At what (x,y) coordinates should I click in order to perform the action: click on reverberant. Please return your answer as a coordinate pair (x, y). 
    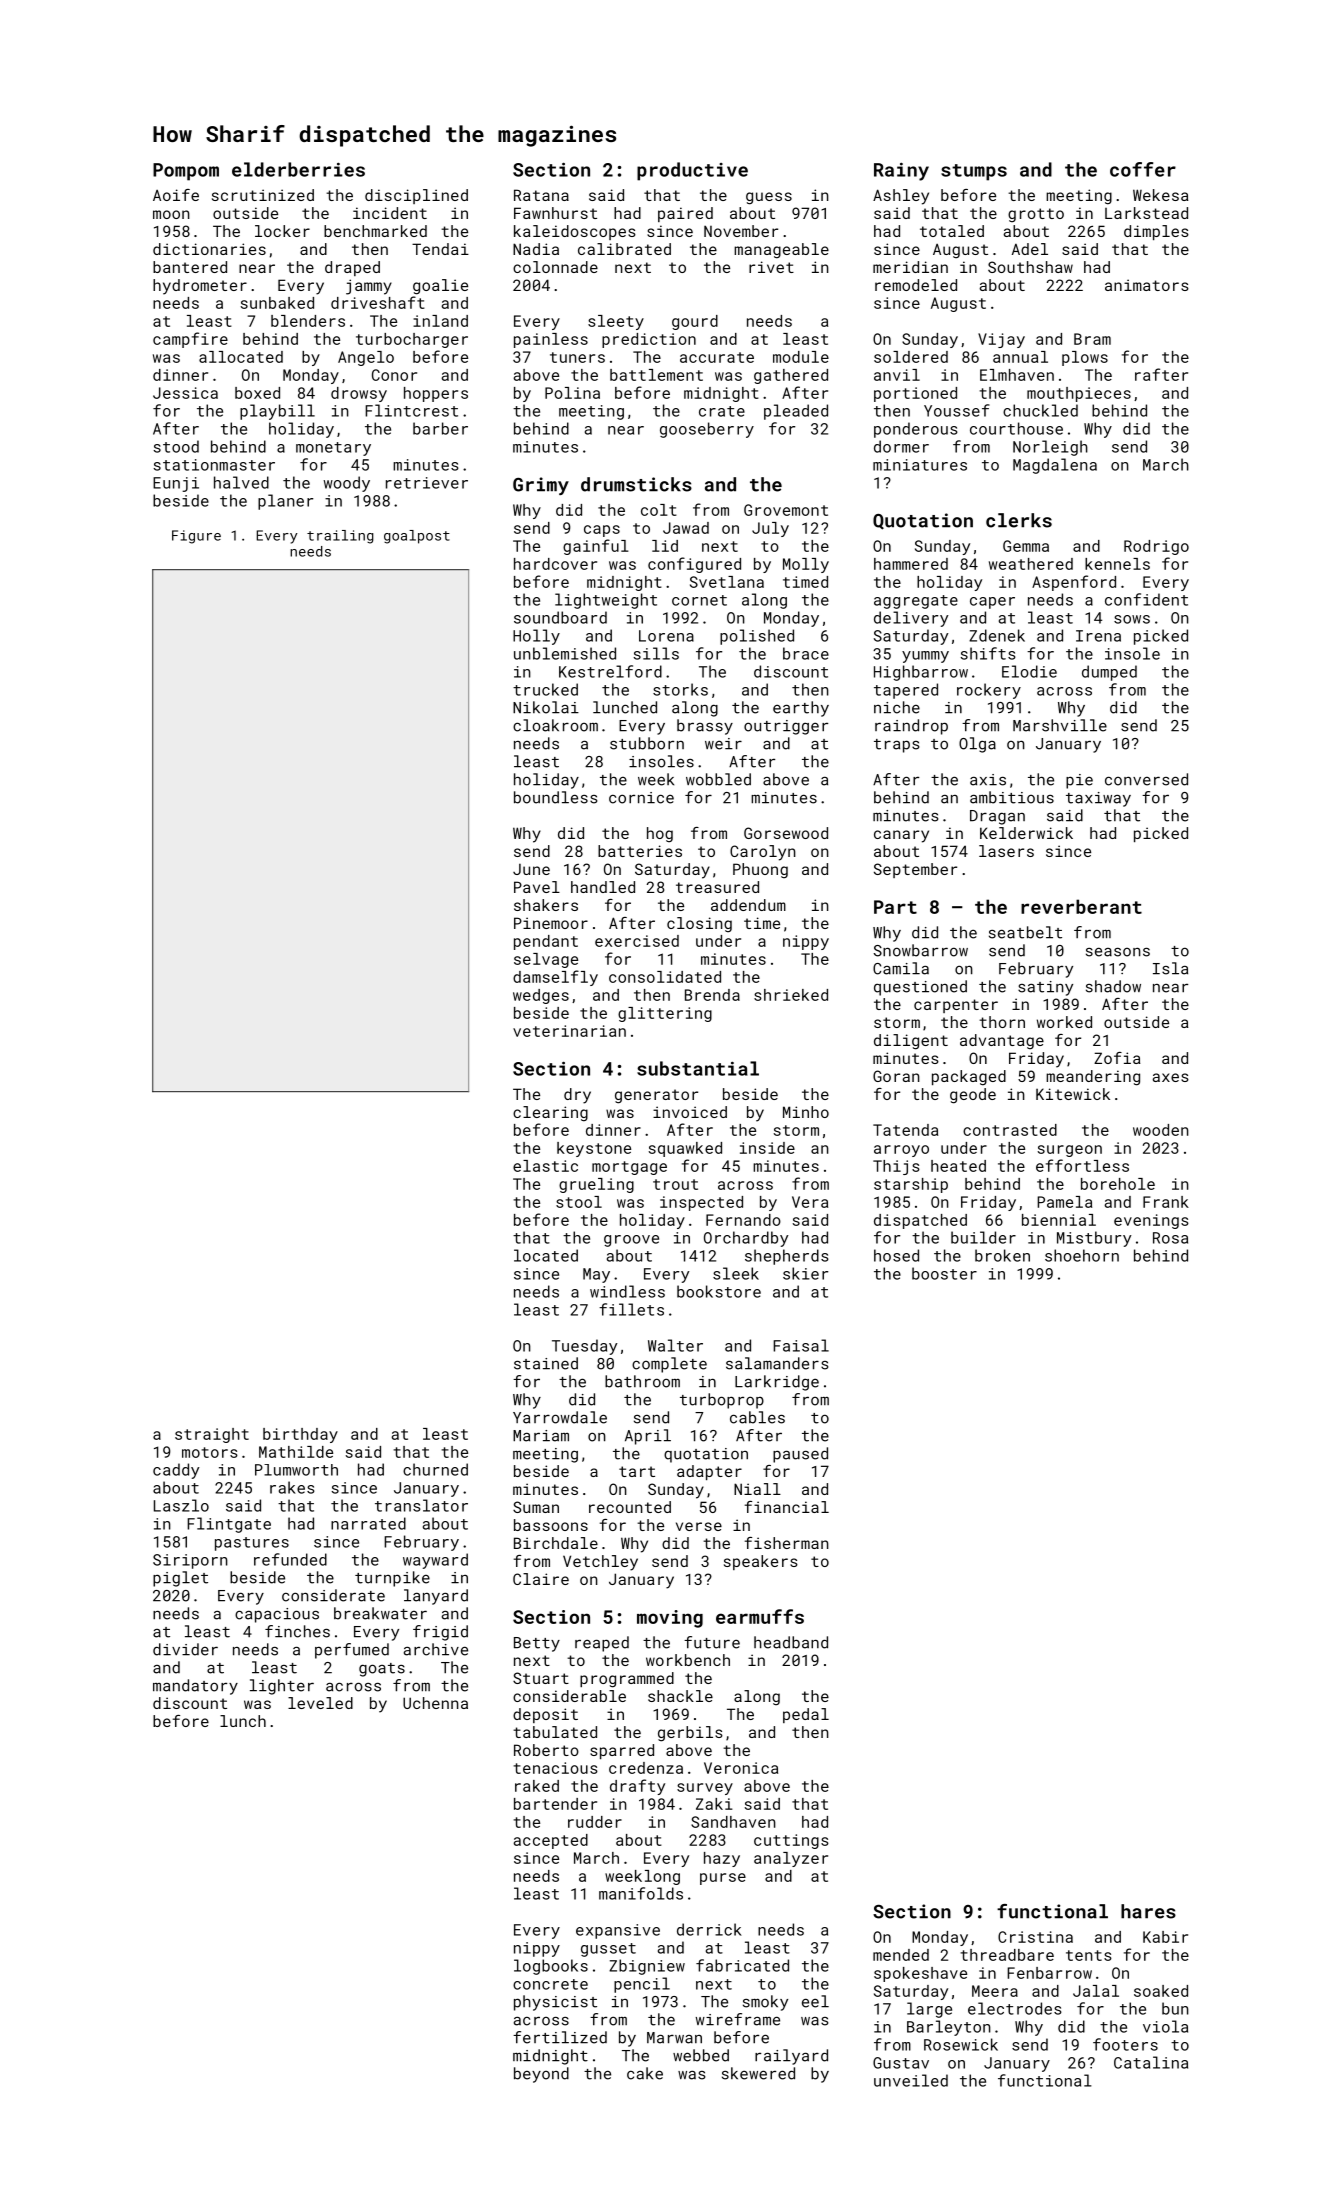
    Looking at the image, I should click on (1081, 906).
